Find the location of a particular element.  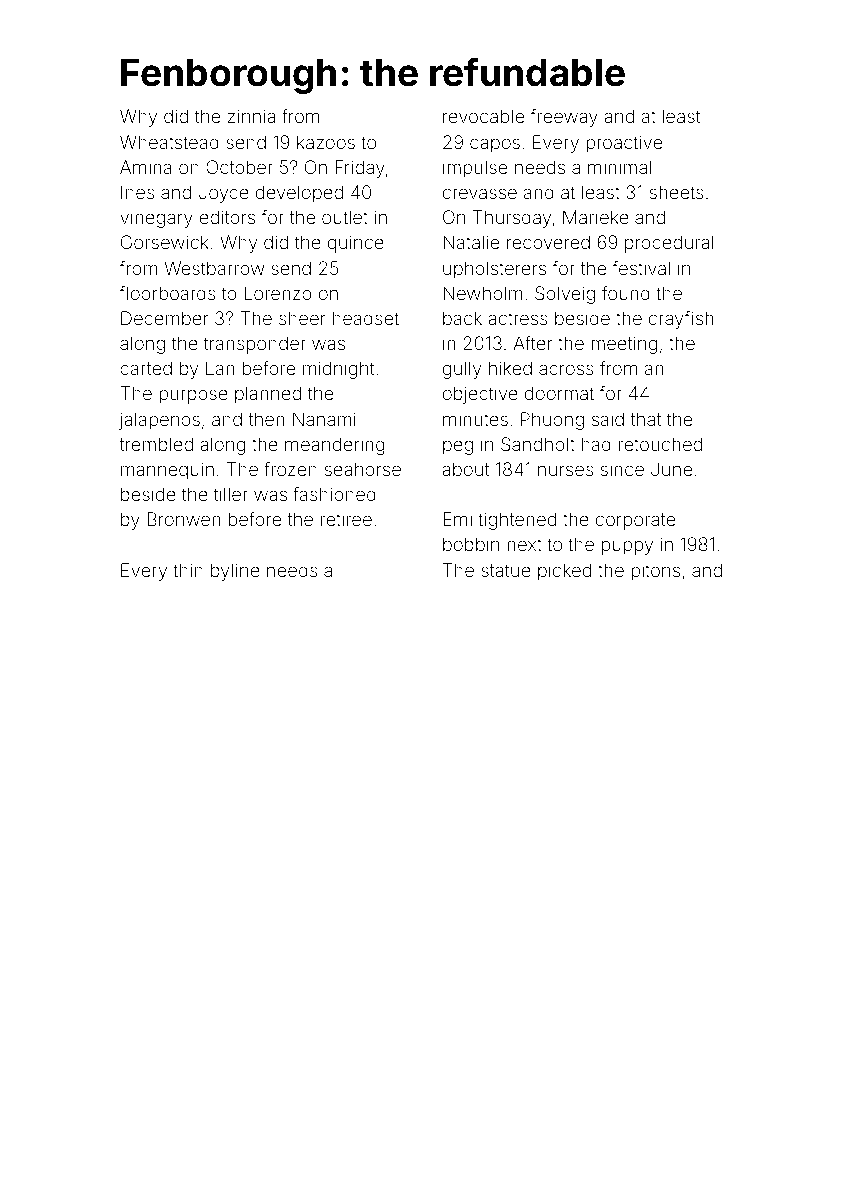

kazoos is located at coordinates (326, 142).
